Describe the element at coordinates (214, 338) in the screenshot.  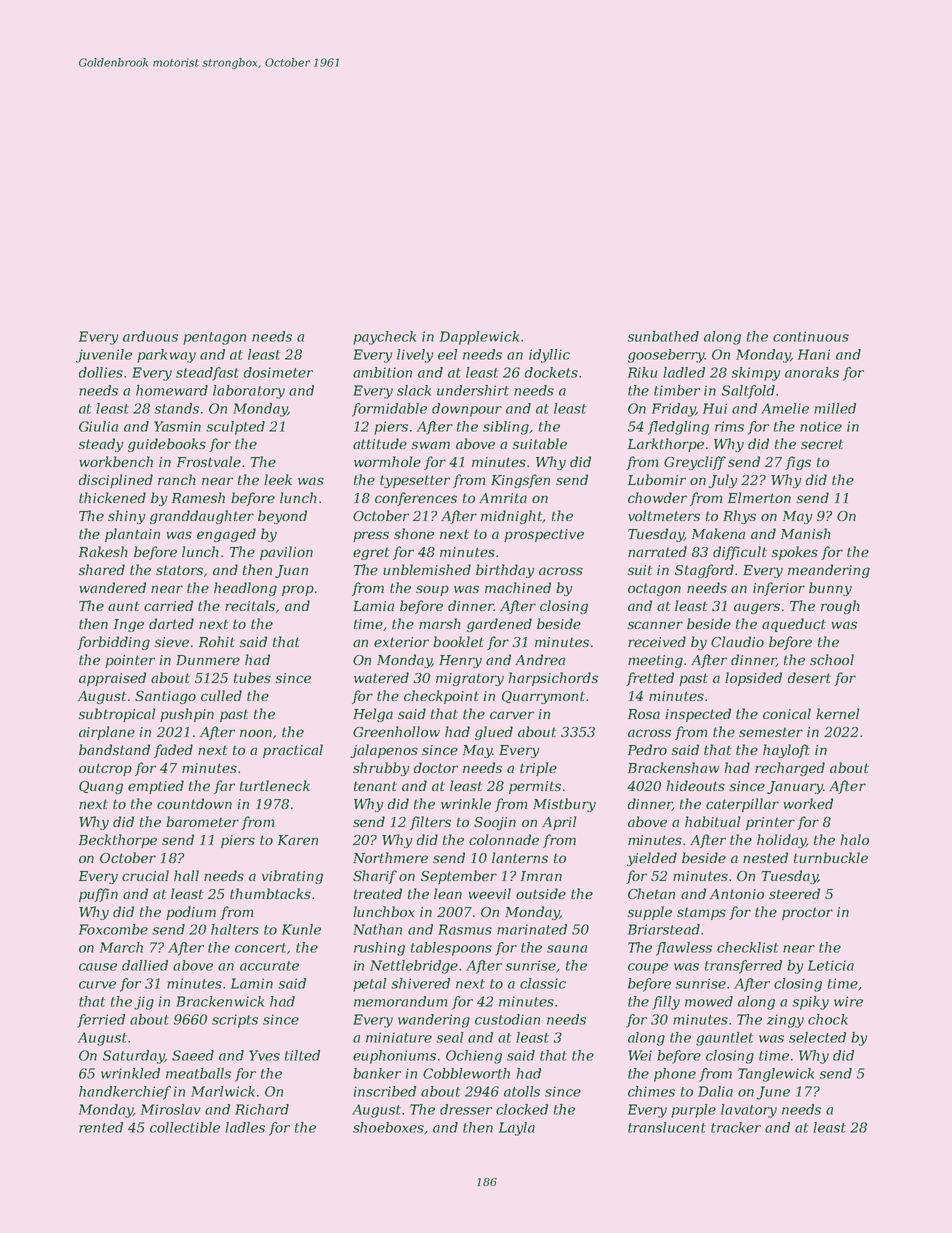
I see `pentagon` at that location.
